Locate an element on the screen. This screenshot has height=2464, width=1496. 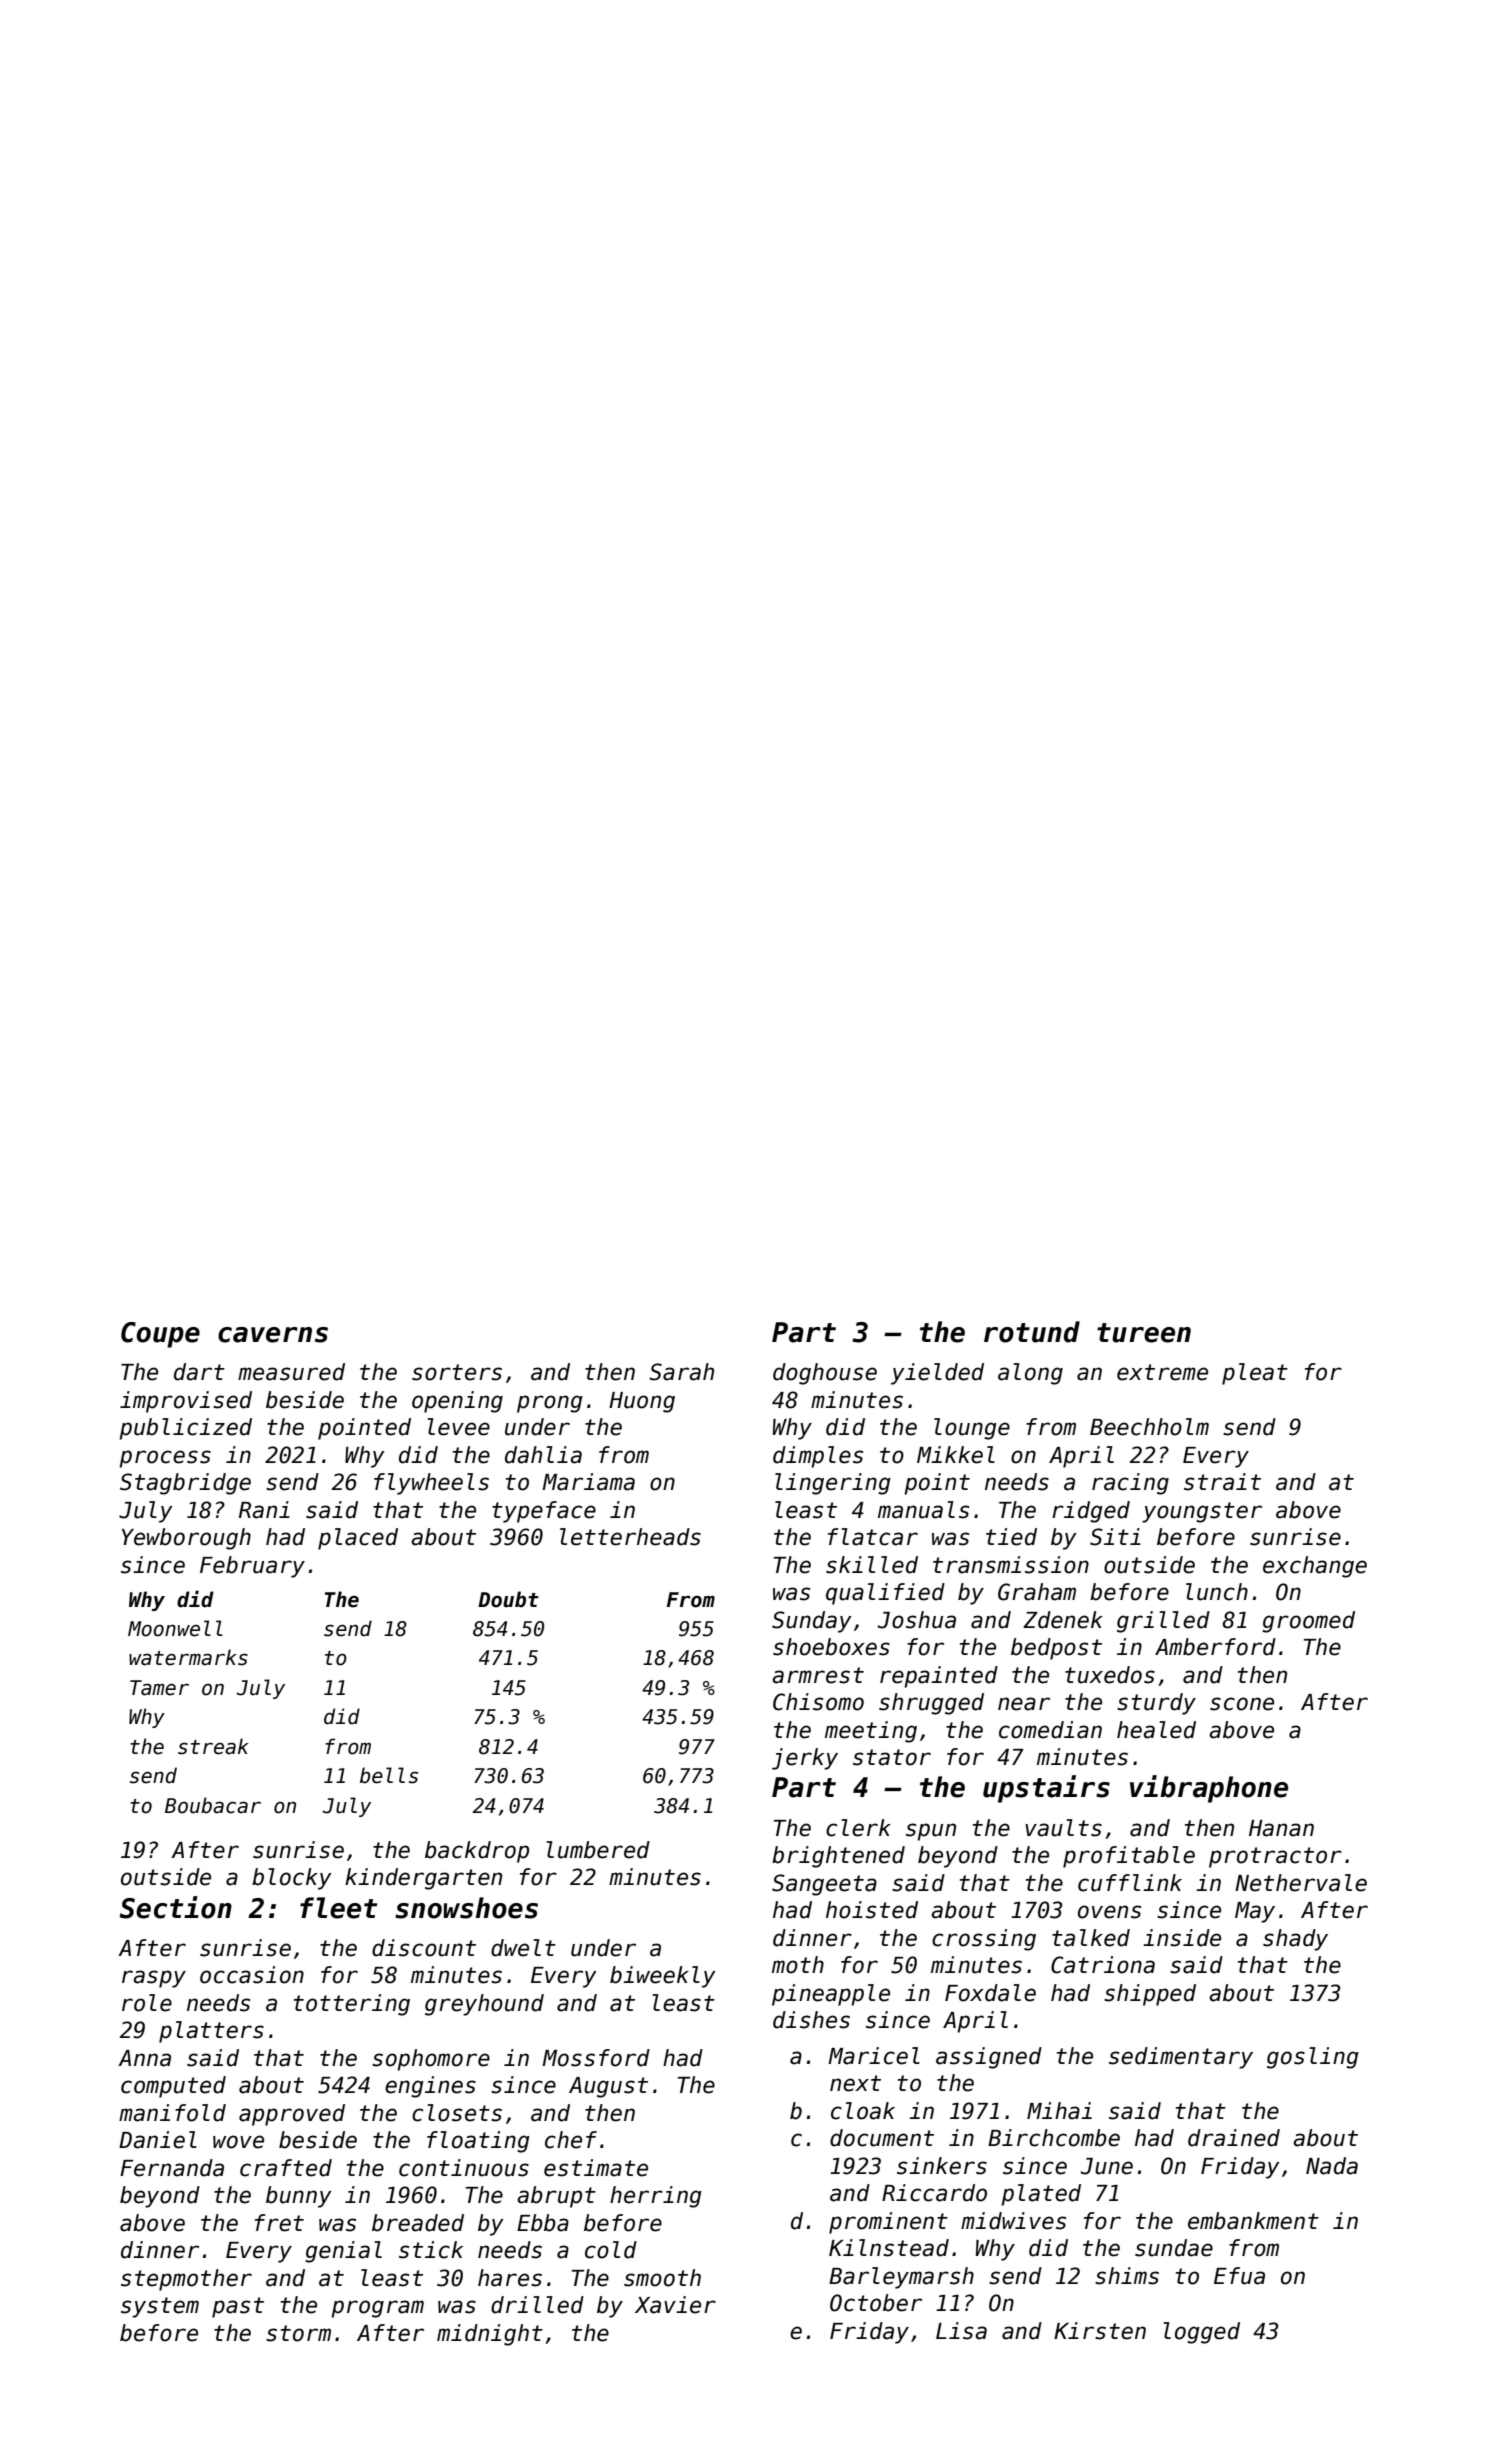
Sarah is located at coordinates (681, 1372).
